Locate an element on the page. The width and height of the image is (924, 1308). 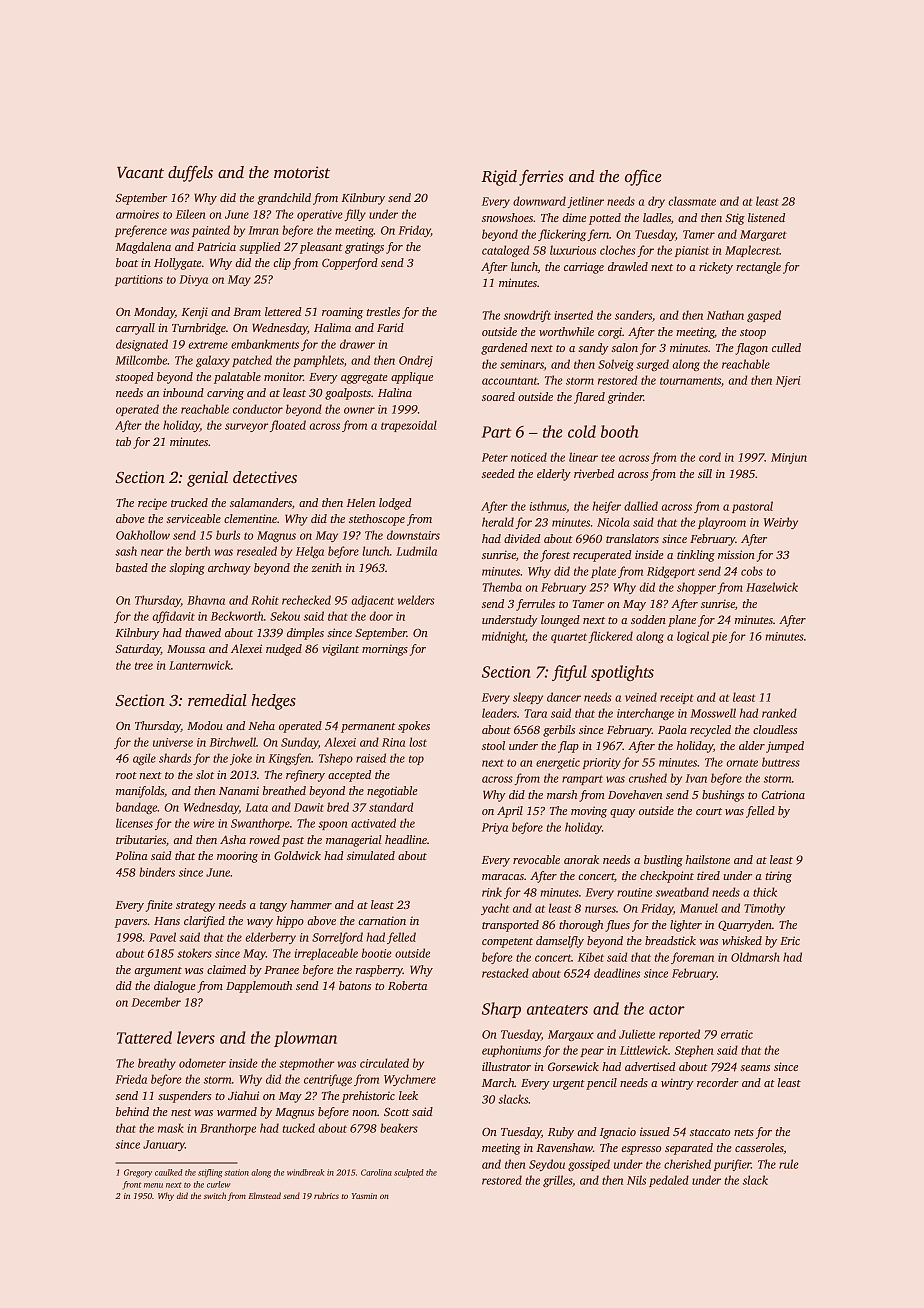
January is located at coordinates (164, 1145).
